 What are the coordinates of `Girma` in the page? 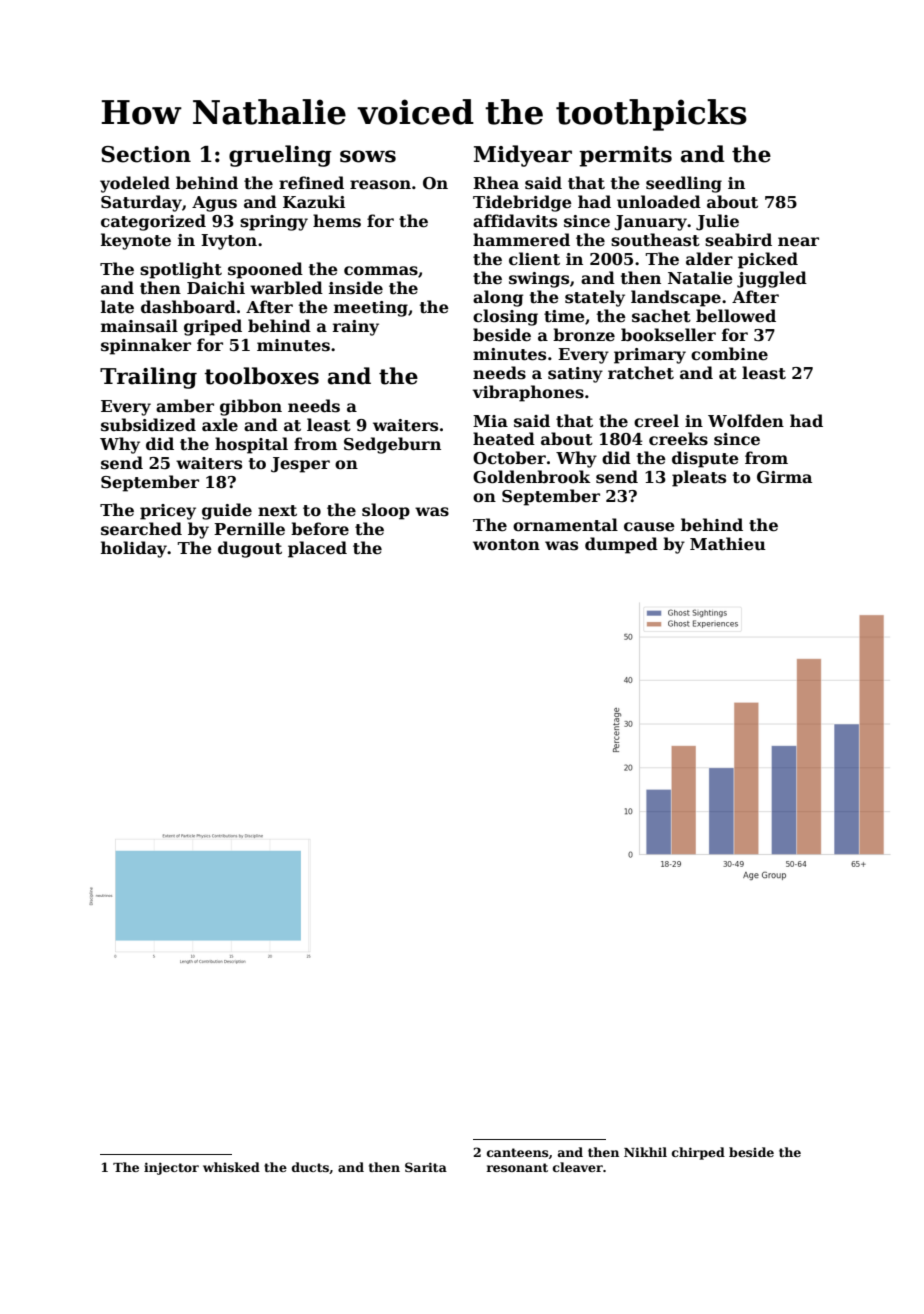 It's located at (784, 477).
